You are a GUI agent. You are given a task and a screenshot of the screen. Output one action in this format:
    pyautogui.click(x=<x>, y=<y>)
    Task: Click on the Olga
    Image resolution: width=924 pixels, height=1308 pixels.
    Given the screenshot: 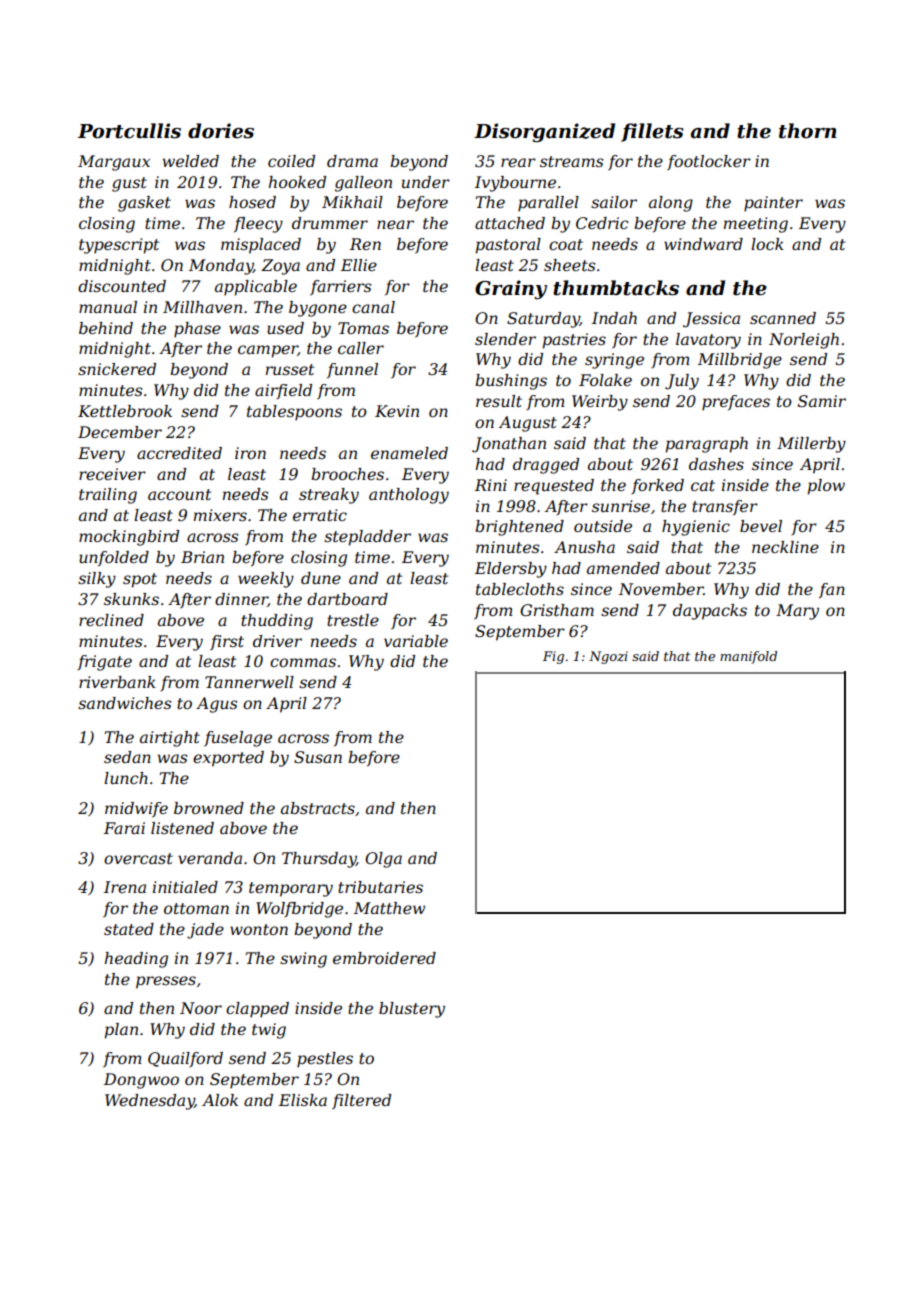 What is the action you would take?
    pyautogui.click(x=383, y=860)
